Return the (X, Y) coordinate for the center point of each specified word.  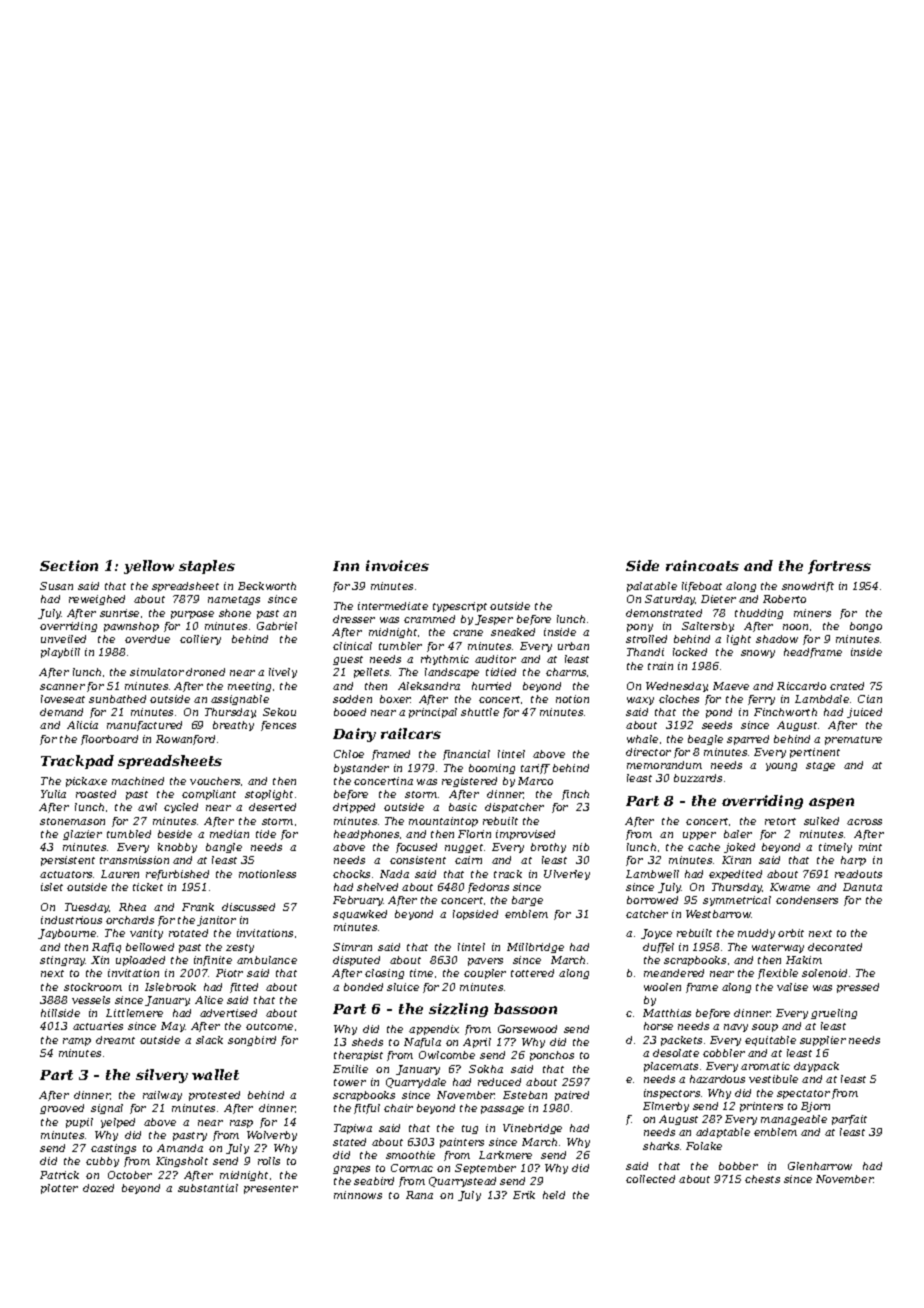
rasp (241, 1124)
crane (468, 633)
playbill (60, 653)
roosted (96, 794)
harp (853, 861)
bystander (361, 769)
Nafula (422, 1043)
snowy (758, 654)
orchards (130, 920)
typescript (460, 607)
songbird (252, 1041)
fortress (839, 567)
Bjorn (815, 1107)
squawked (360, 915)
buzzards (698, 778)
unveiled (63, 639)
